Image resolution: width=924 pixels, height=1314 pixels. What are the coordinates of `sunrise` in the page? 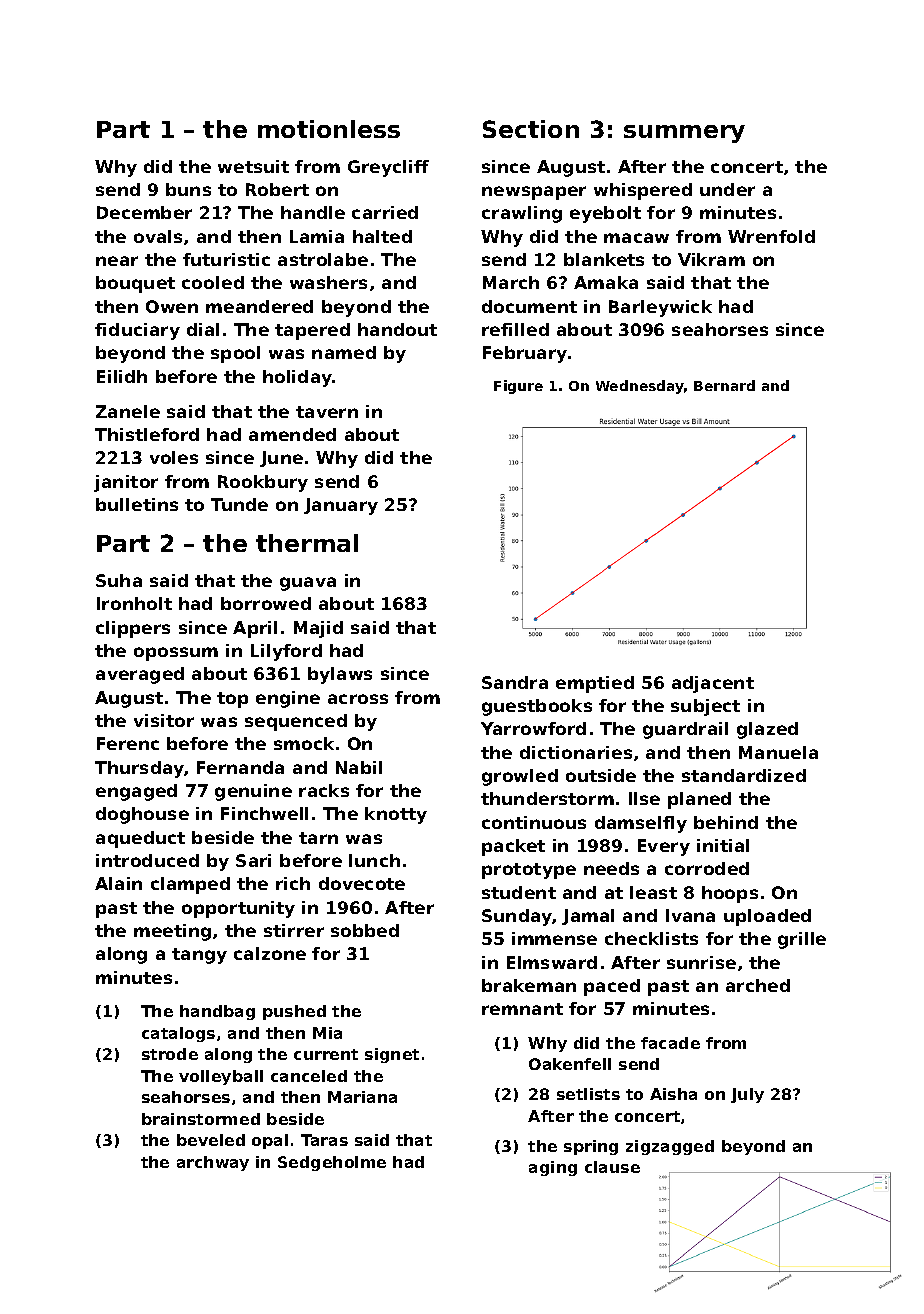 It's located at (701, 962).
